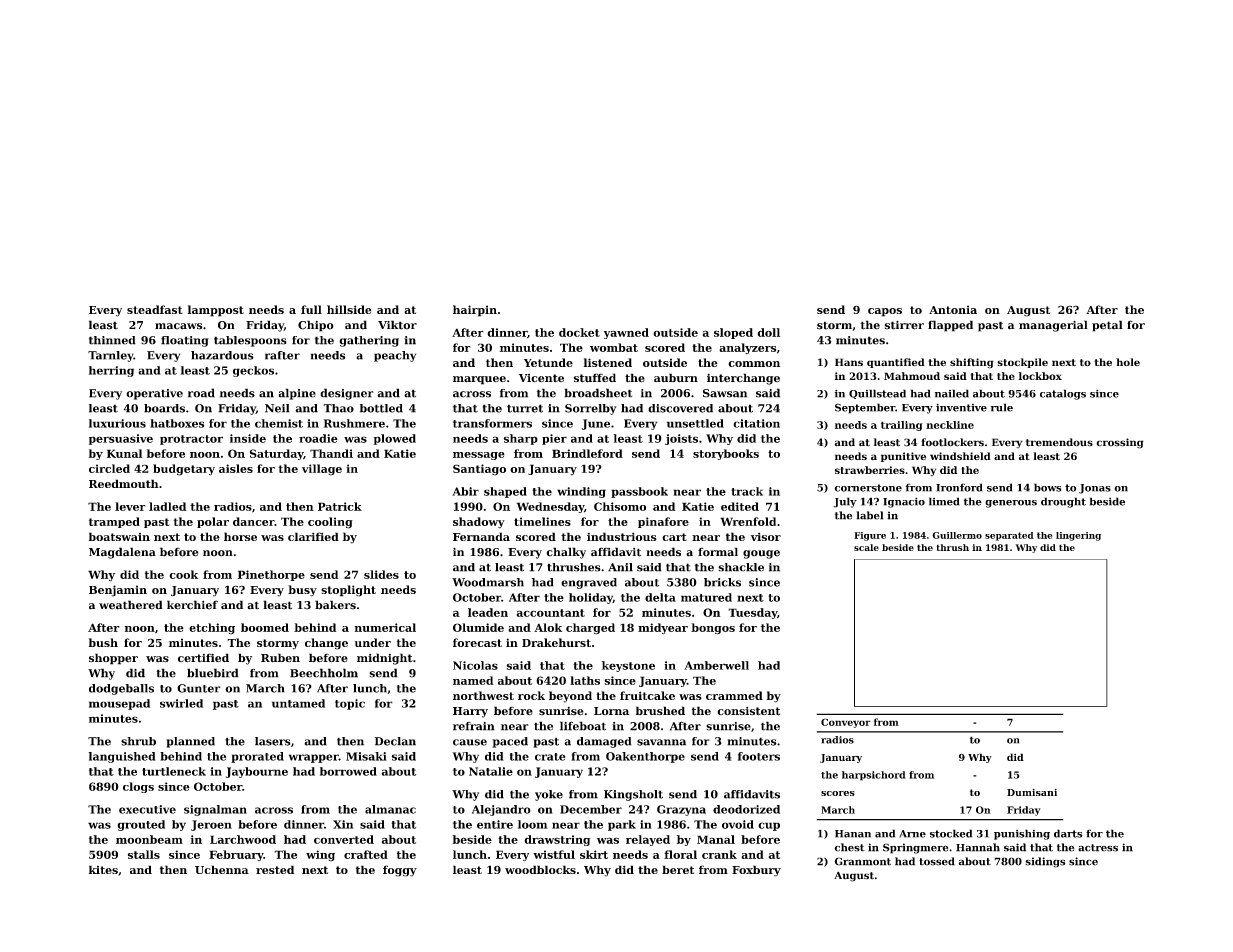 This page has width=1233, height=952. What do you see at coordinates (1107, 326) in the page?
I see `petal` at bounding box center [1107, 326].
